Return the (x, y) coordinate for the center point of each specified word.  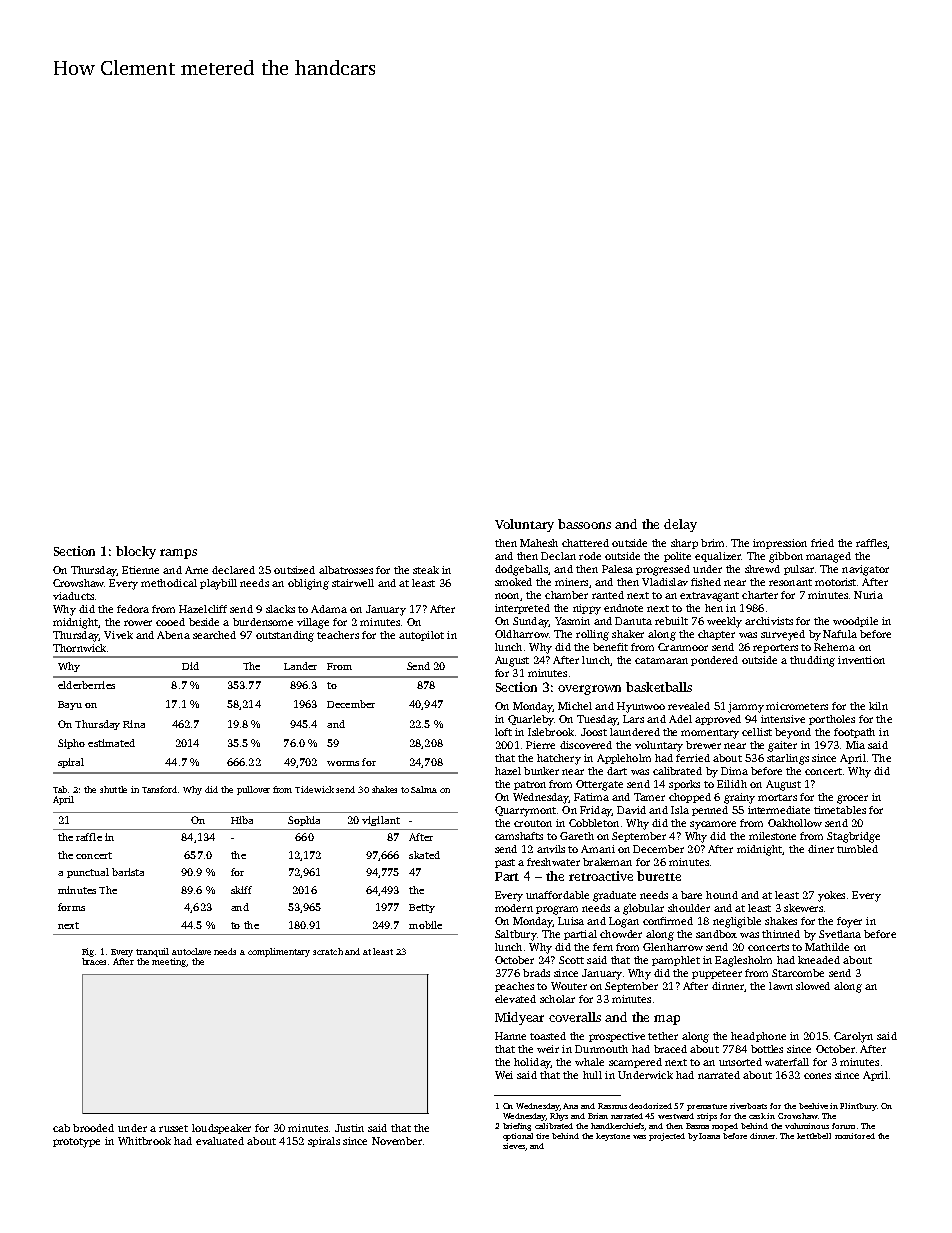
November (397, 1141)
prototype (76, 1143)
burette (659, 876)
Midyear (519, 1018)
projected (667, 1137)
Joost (594, 732)
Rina (134, 724)
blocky (136, 552)
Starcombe (798, 973)
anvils (551, 849)
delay (680, 525)
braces (94, 961)
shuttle (113, 789)
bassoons (584, 524)
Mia (855, 745)
